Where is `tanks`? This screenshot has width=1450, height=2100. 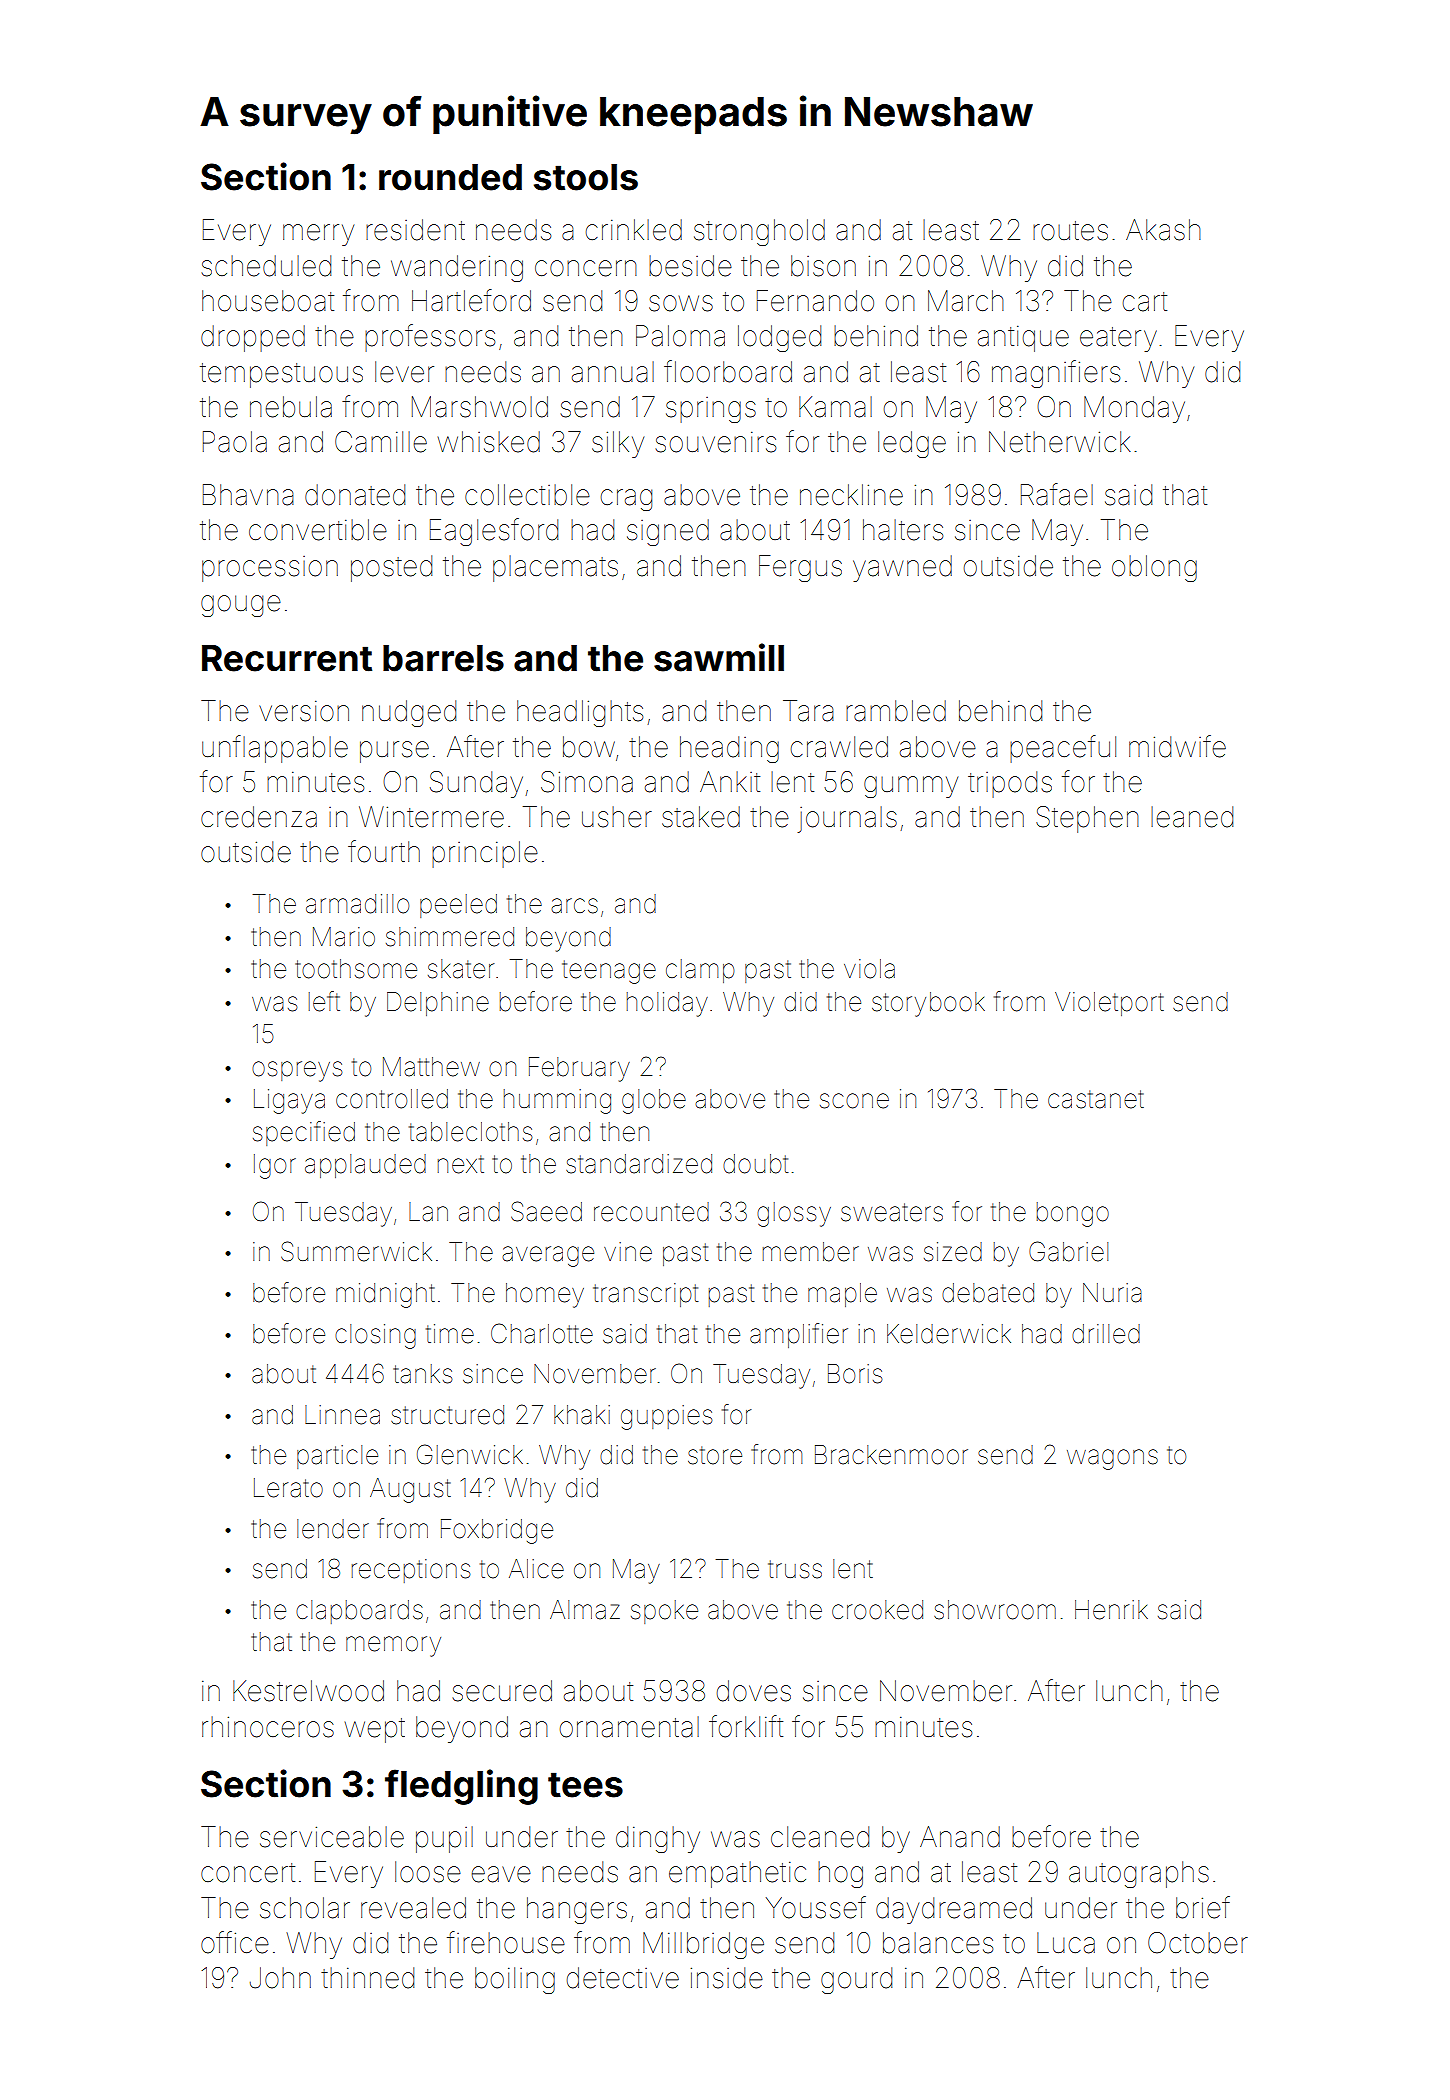
tanks is located at coordinates (423, 1374).
